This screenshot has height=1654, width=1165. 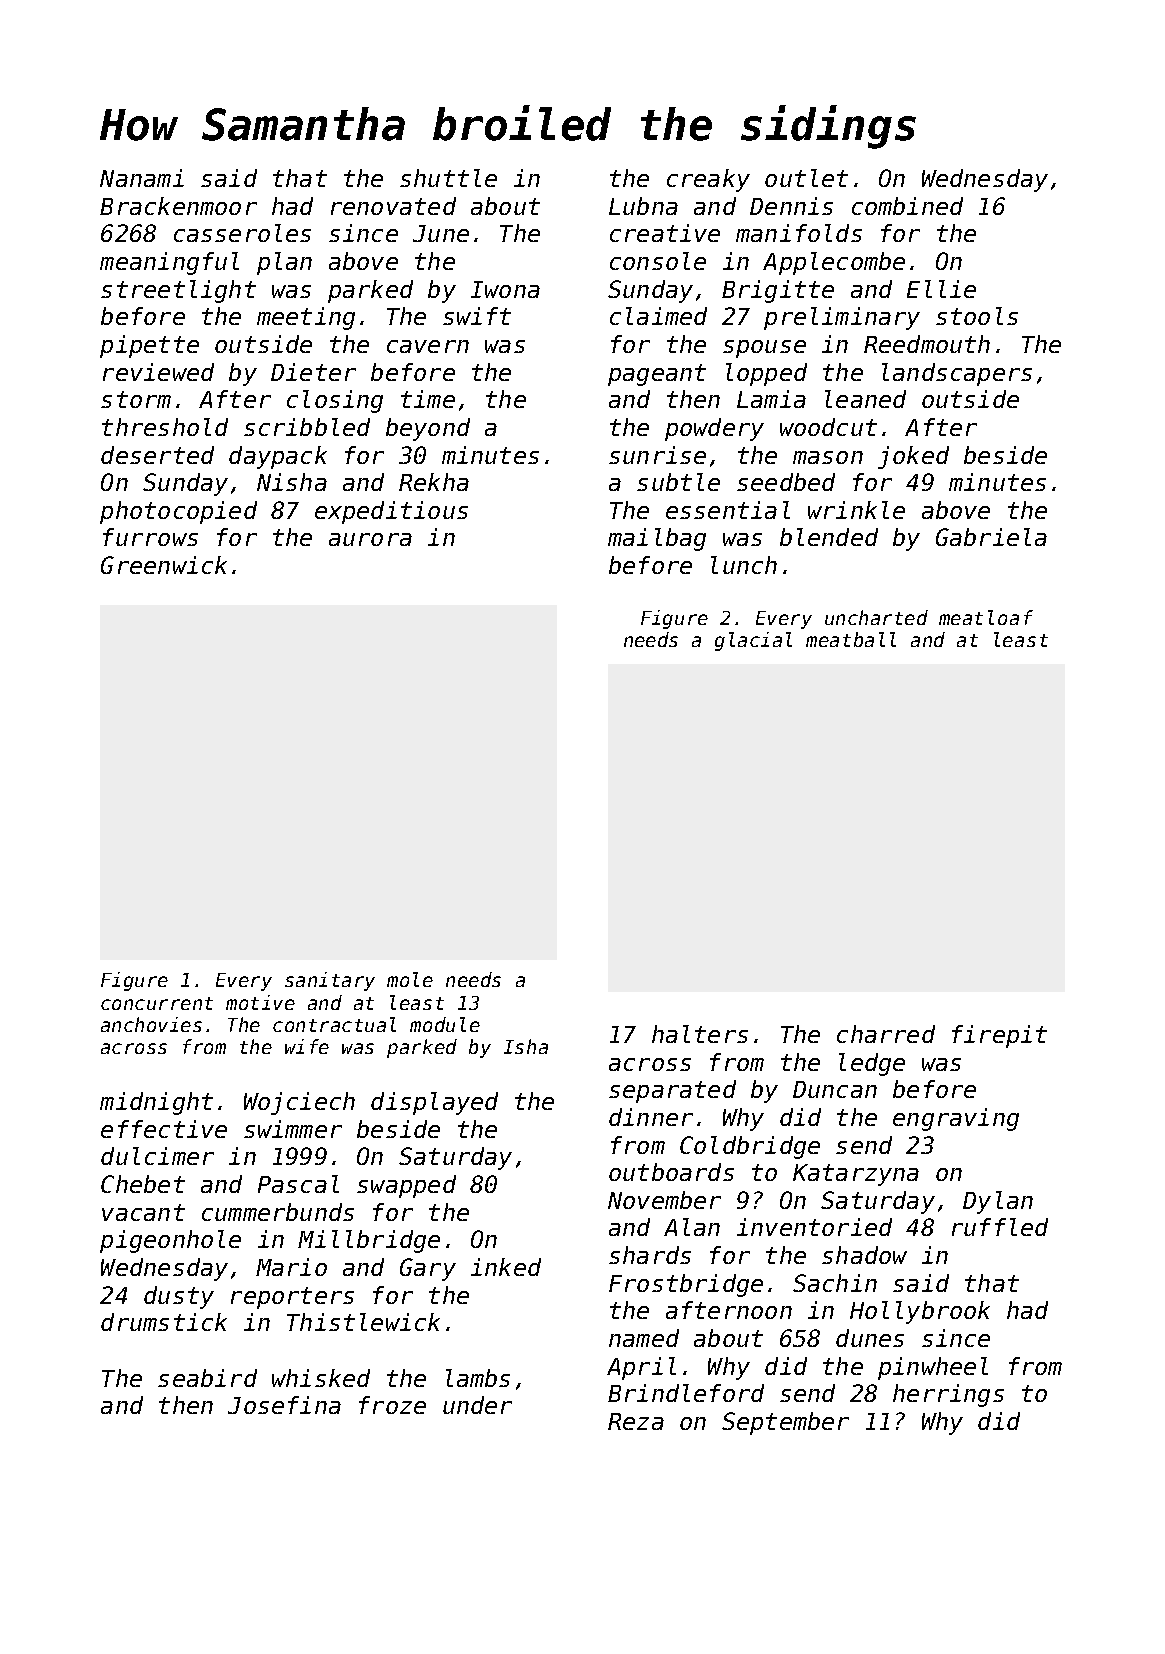 I want to click on halters, so click(x=700, y=1034).
